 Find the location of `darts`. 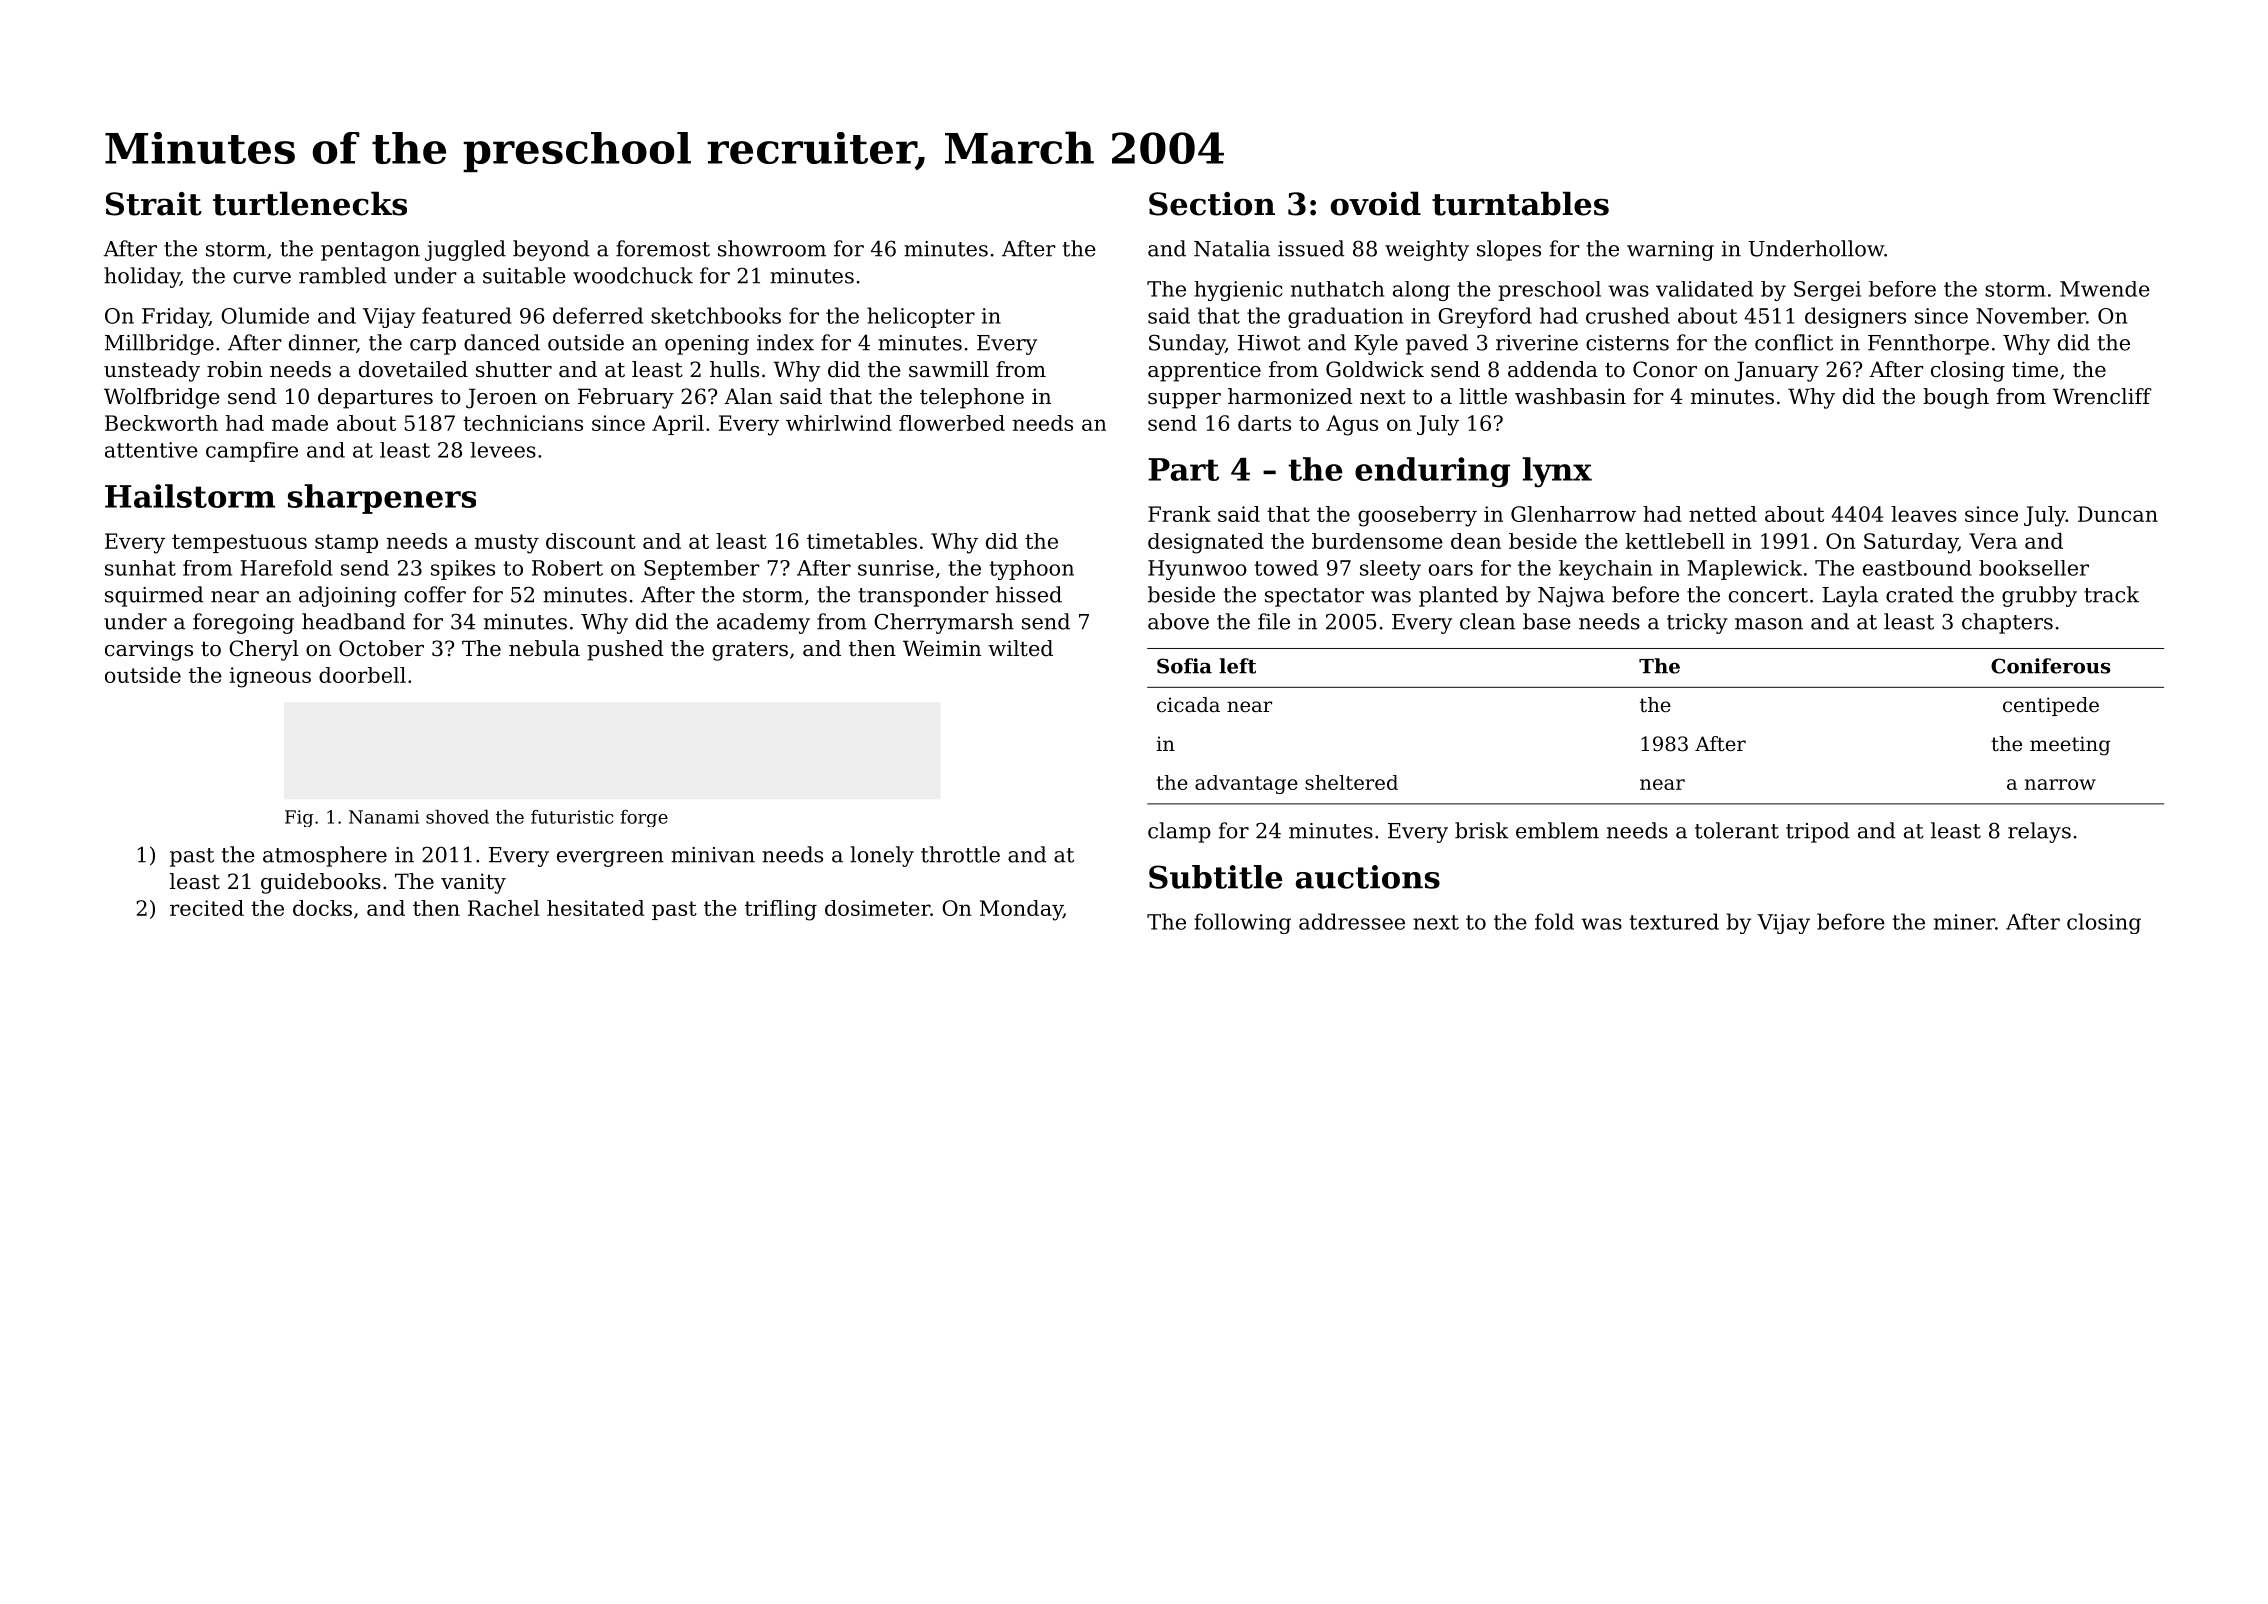

darts is located at coordinates (1264, 423).
